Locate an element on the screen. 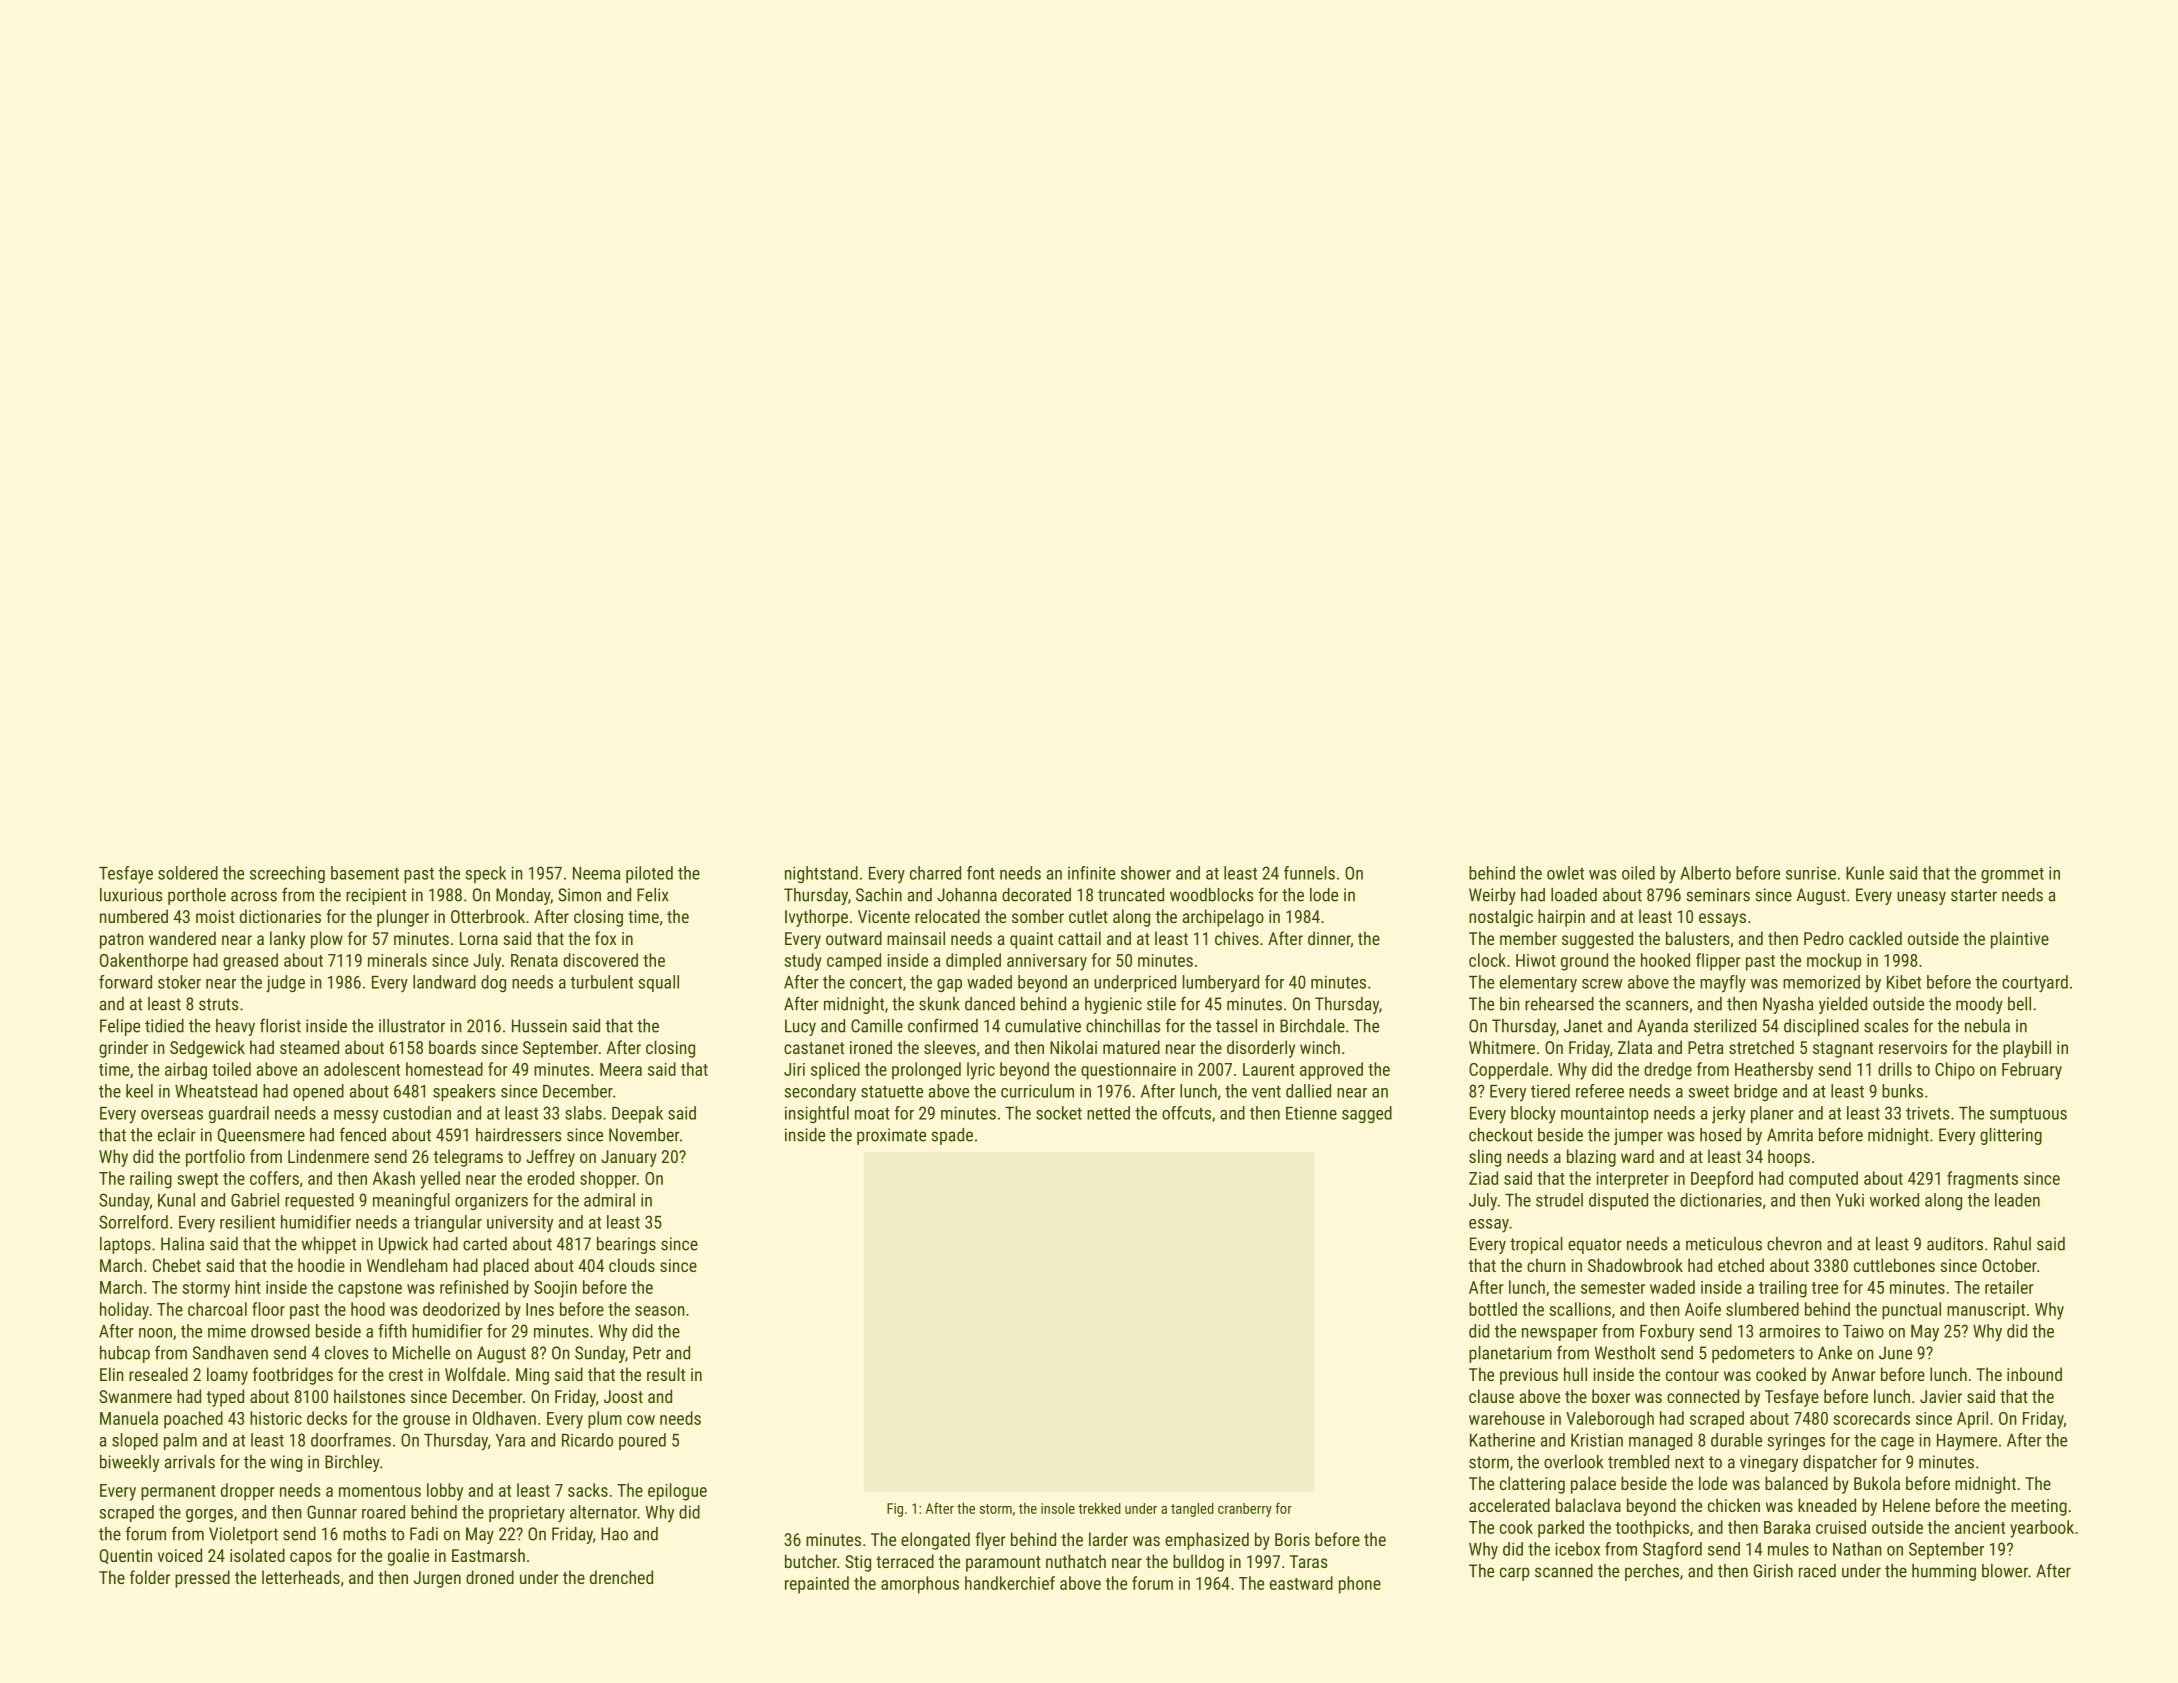  admiral is located at coordinates (609, 1200).
